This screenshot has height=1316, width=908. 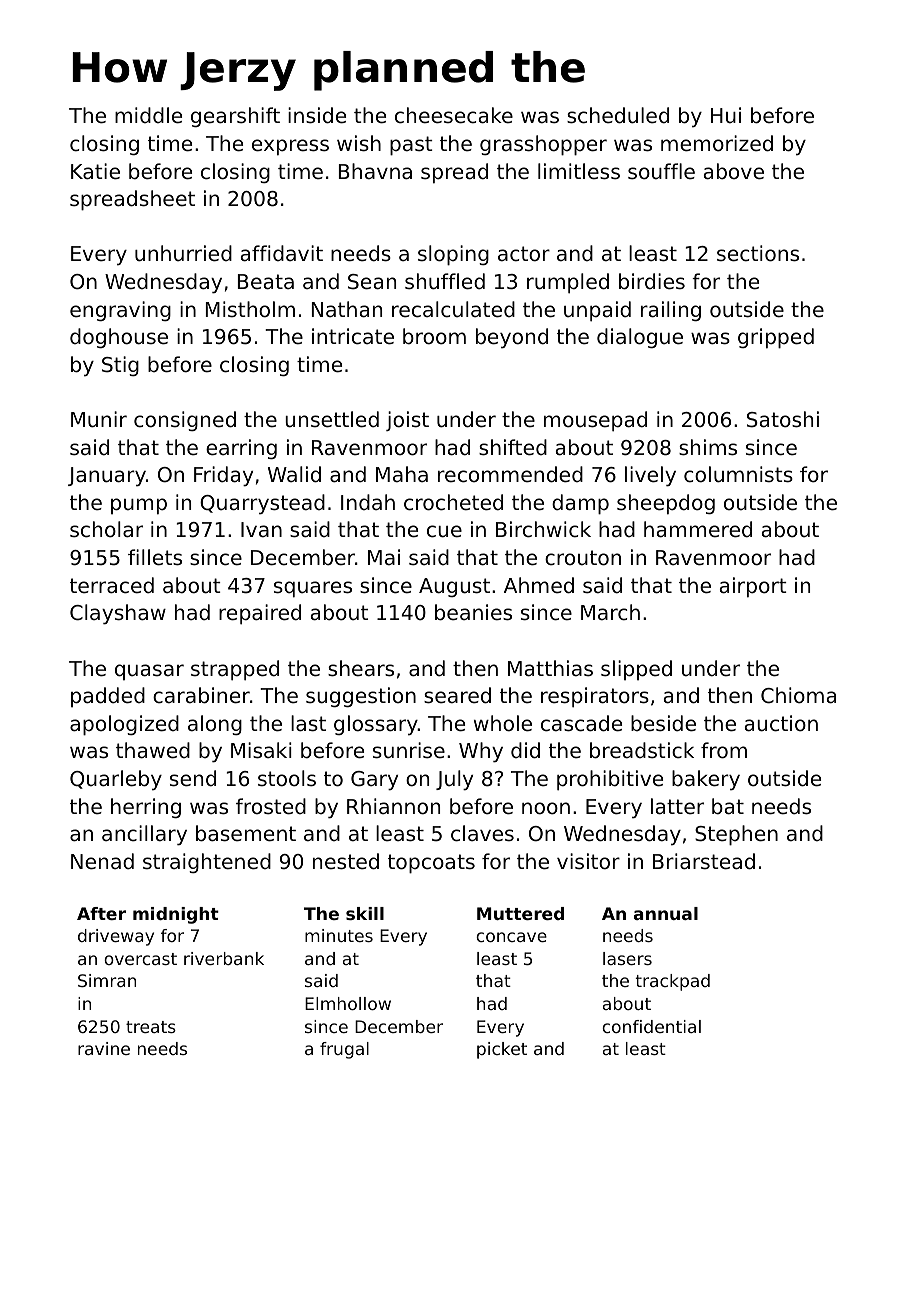 What do you see at coordinates (717, 143) in the screenshot?
I see `memorized` at bounding box center [717, 143].
